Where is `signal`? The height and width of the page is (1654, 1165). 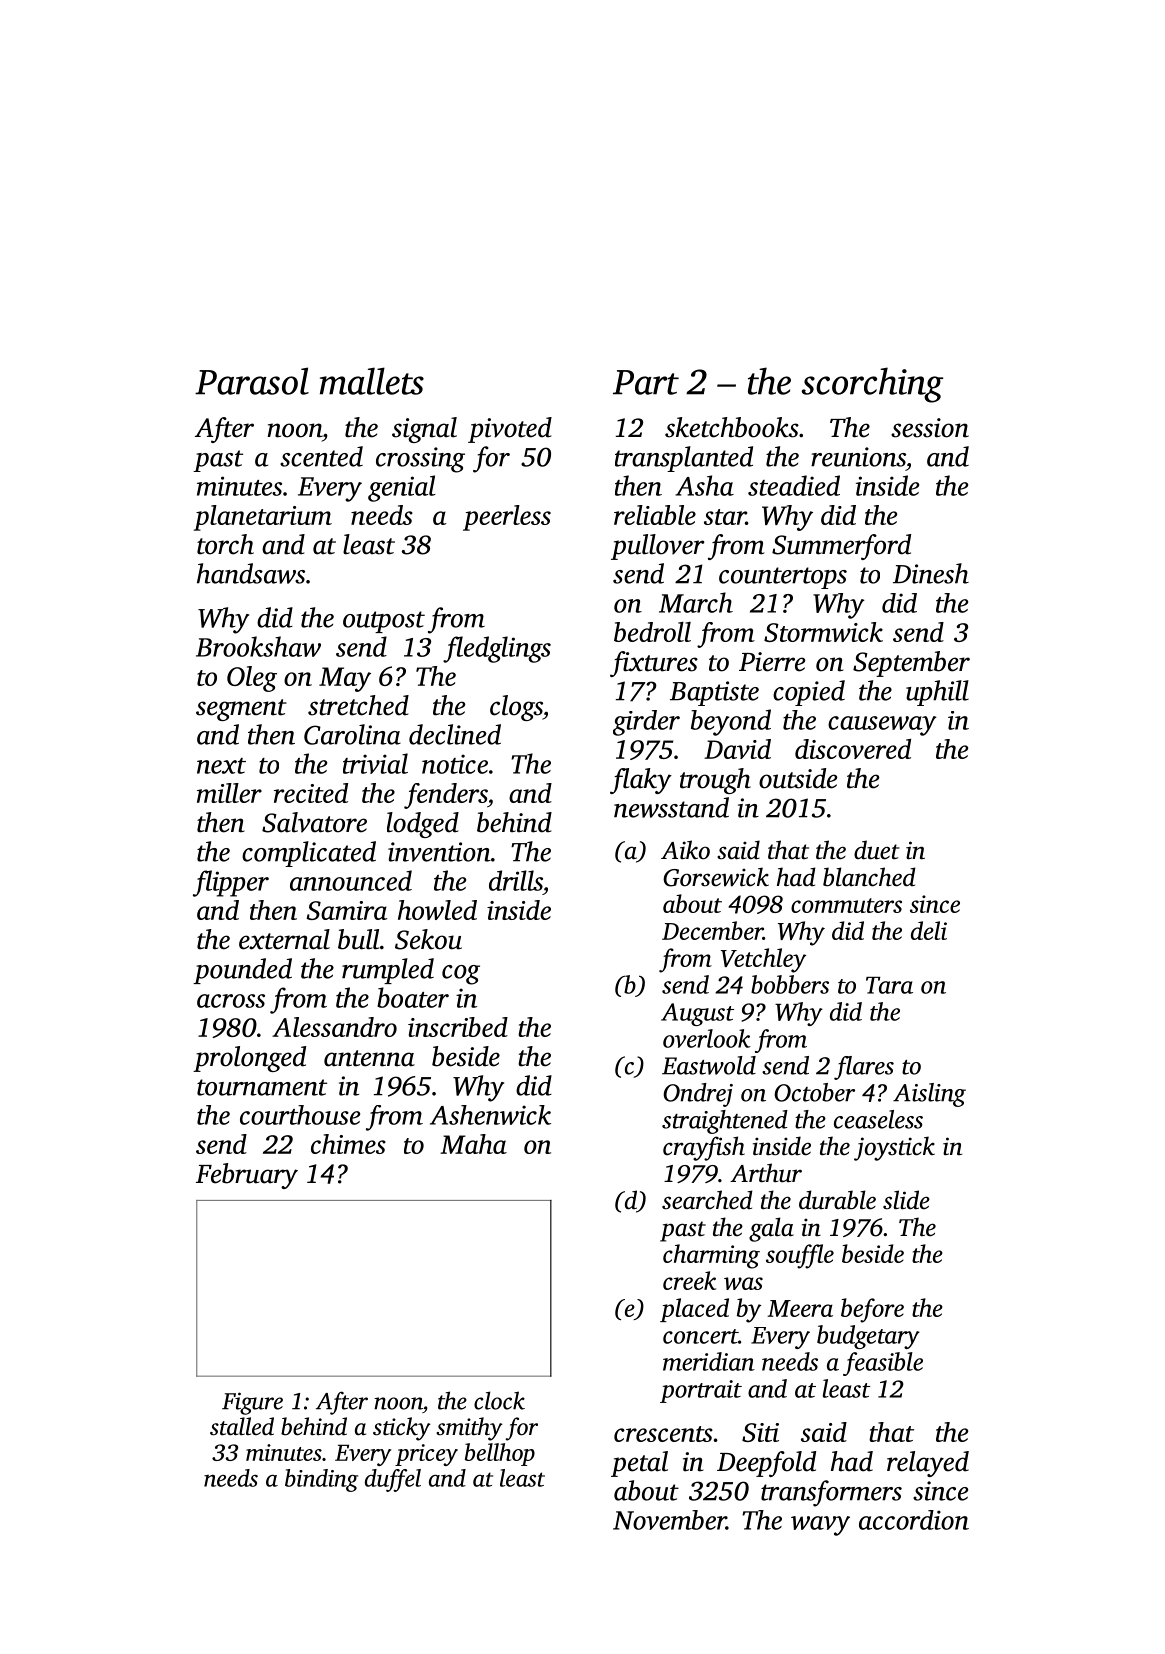
signal is located at coordinates (424, 430).
